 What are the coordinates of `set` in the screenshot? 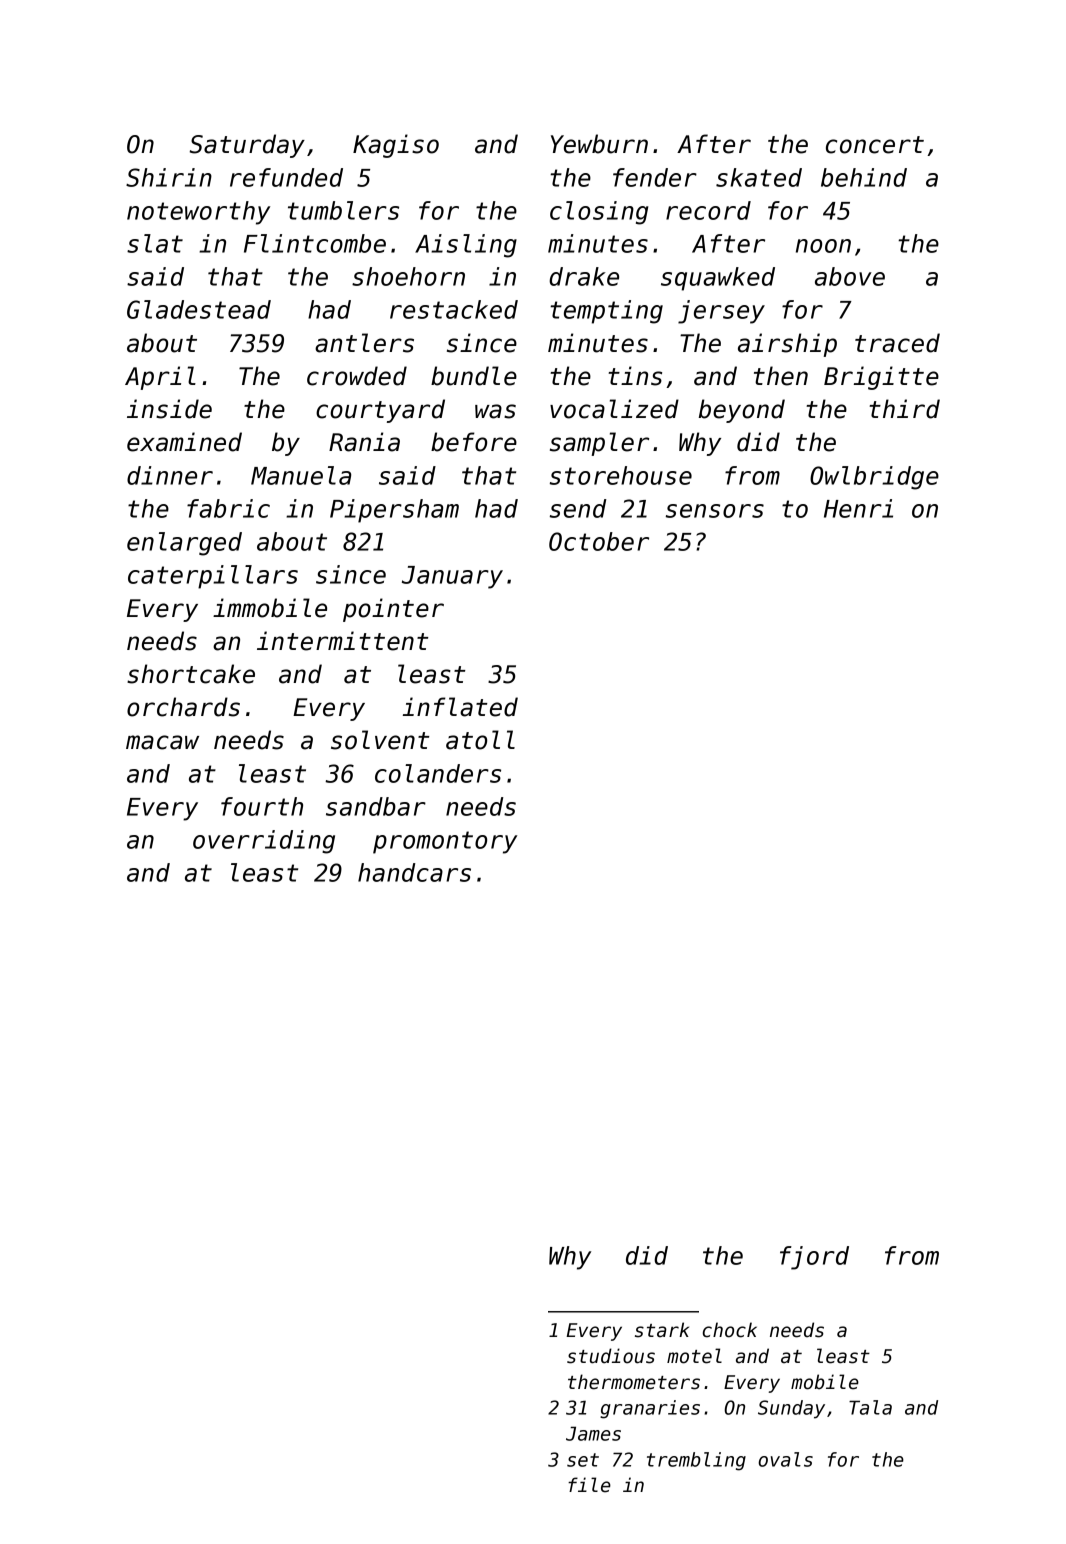 It's located at (583, 1460).
